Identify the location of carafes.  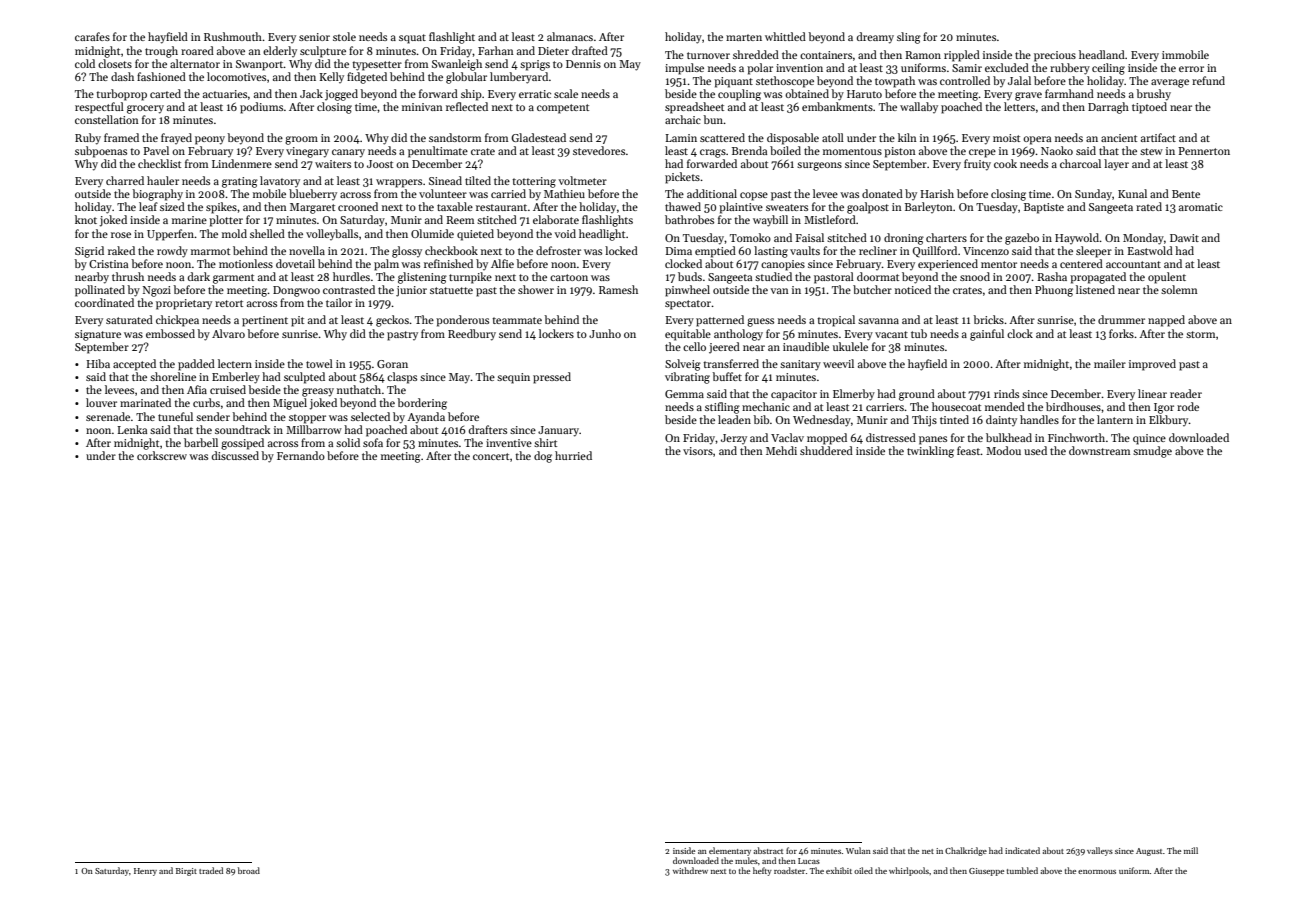
(92, 36).
